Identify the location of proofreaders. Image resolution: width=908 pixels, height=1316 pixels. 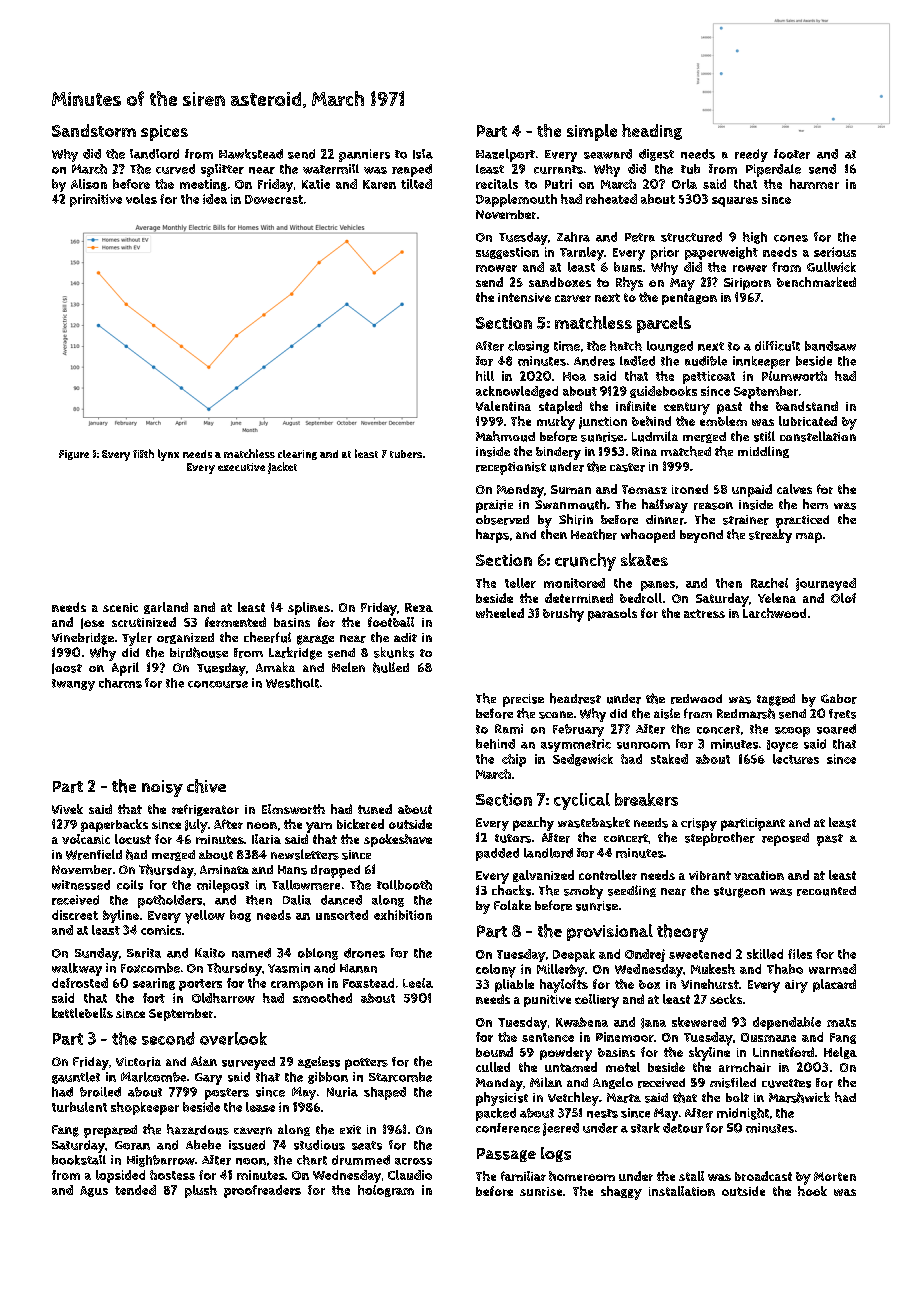
(262, 1191).
